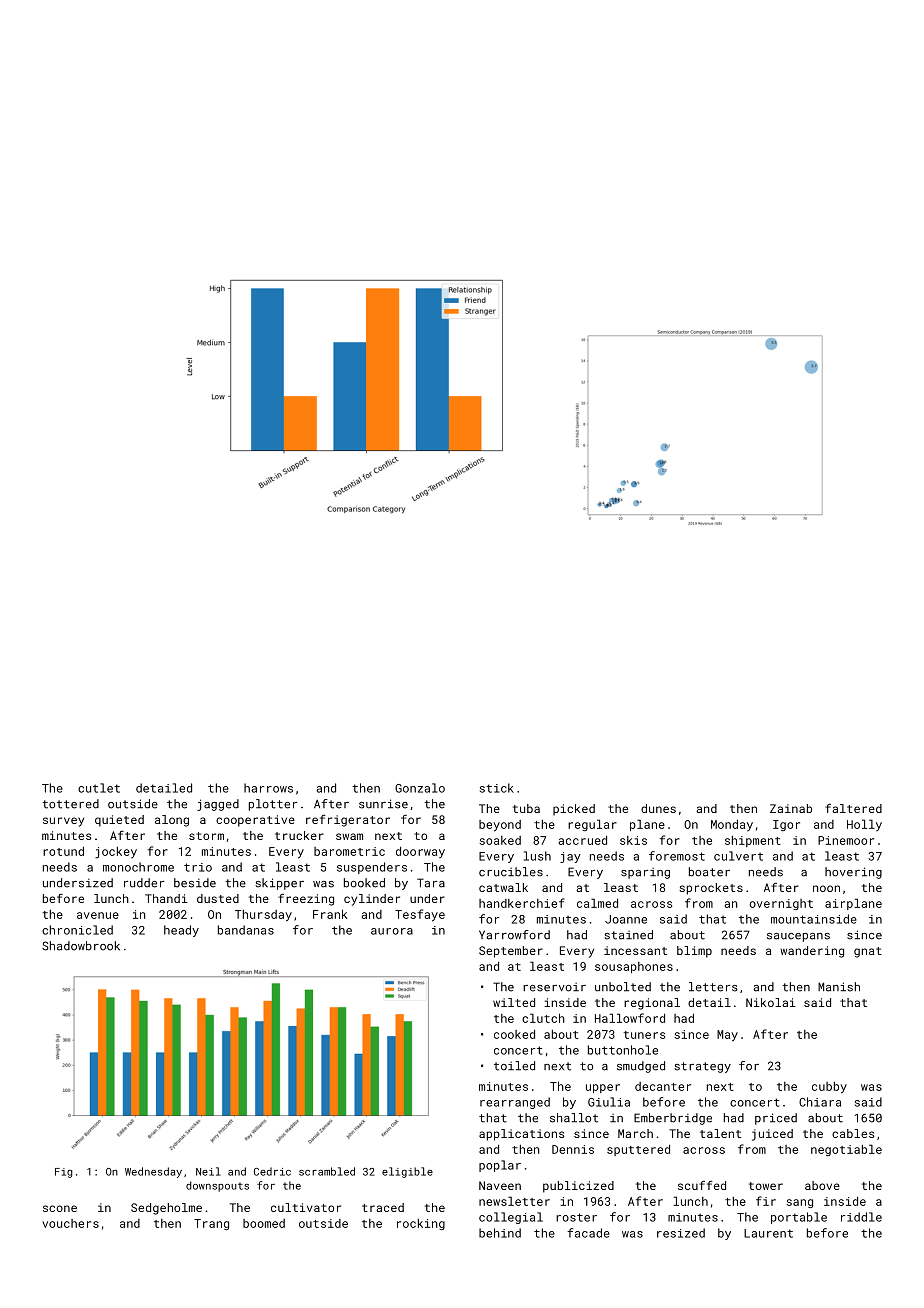  What do you see at coordinates (268, 788) in the screenshot?
I see `harrows` at bounding box center [268, 788].
